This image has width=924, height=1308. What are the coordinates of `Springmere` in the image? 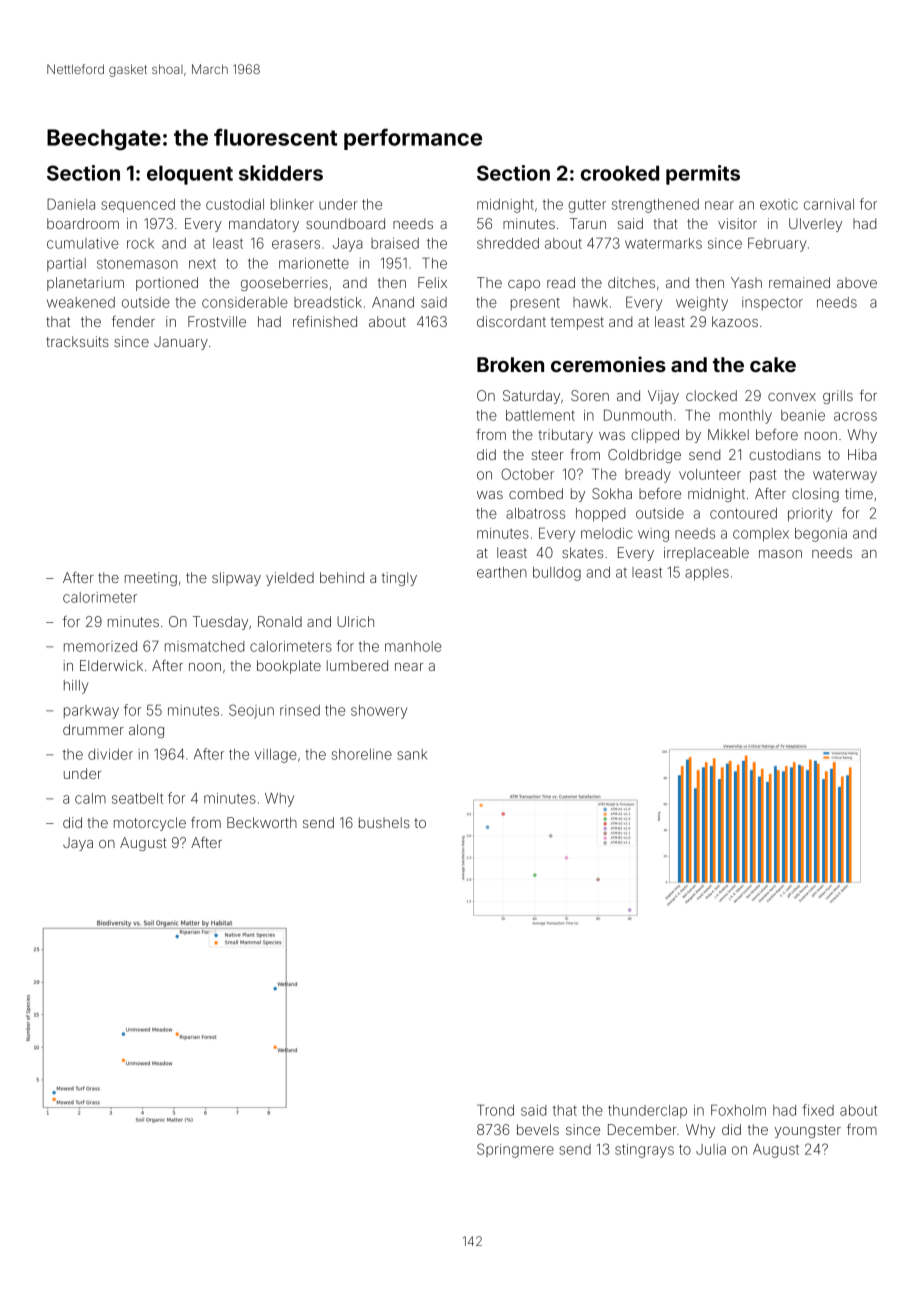 It's located at (515, 1150).
